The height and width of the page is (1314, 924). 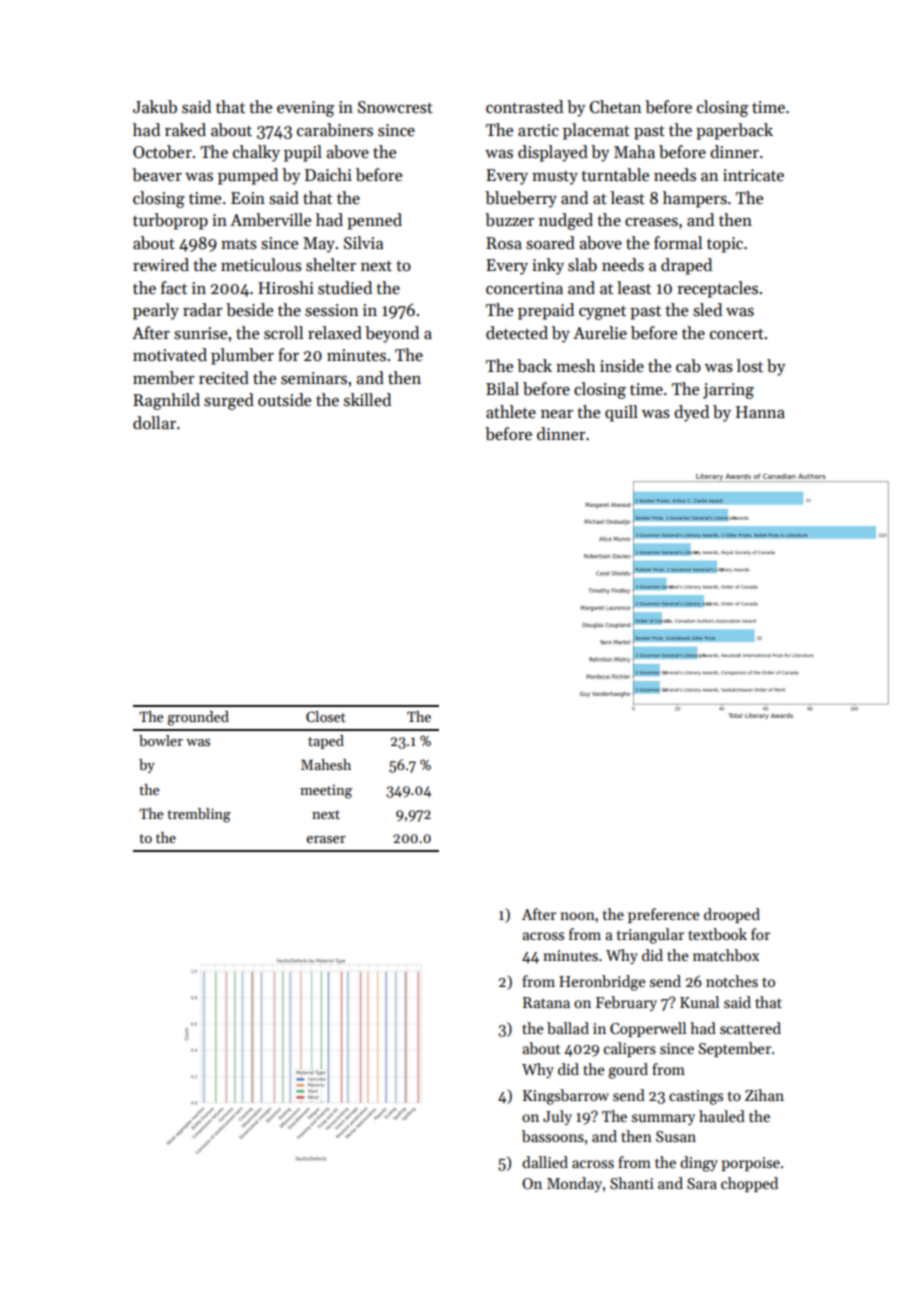 I want to click on Hanna, so click(x=760, y=412).
